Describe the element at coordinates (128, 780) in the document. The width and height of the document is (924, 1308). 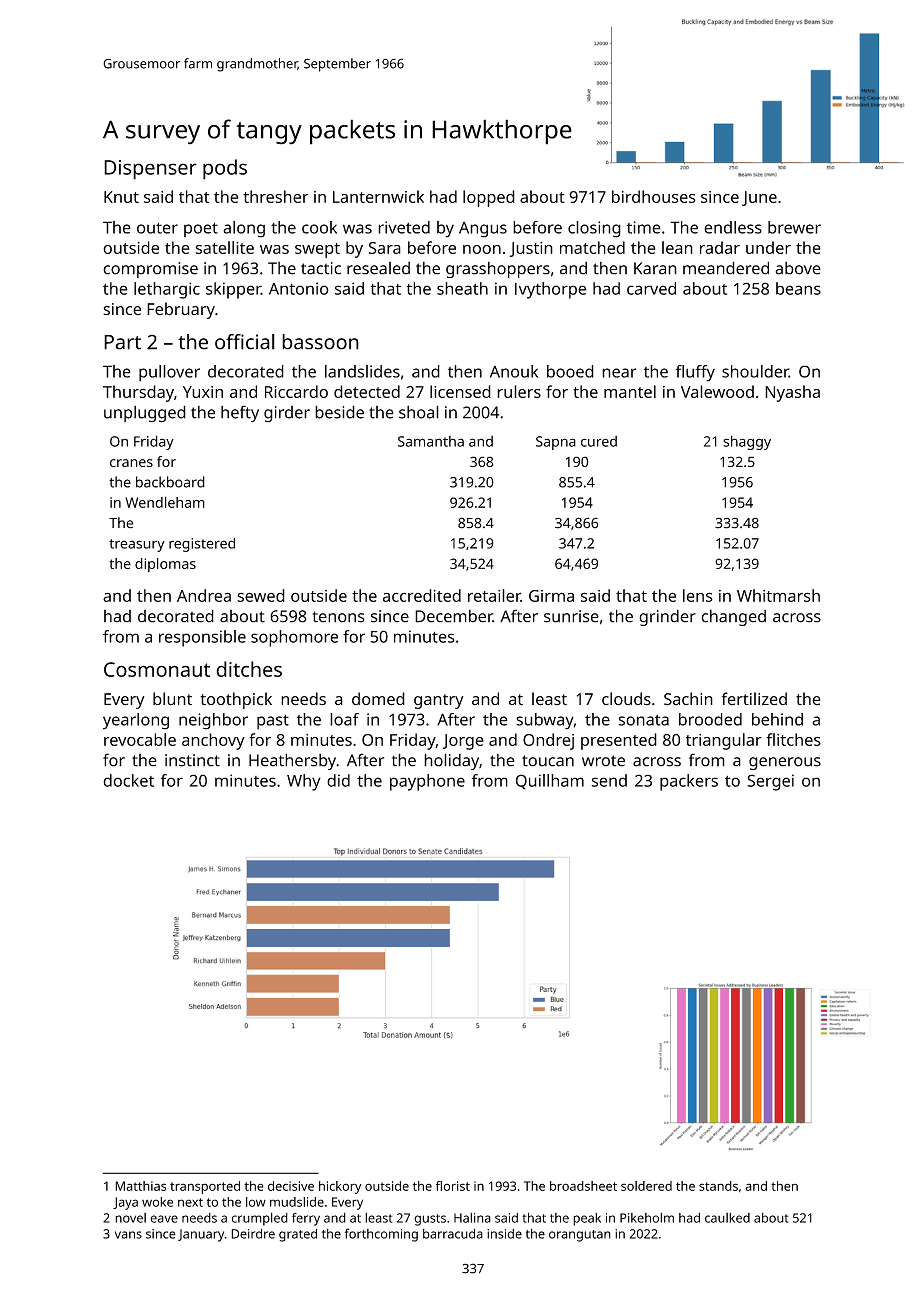
I see `docket` at that location.
